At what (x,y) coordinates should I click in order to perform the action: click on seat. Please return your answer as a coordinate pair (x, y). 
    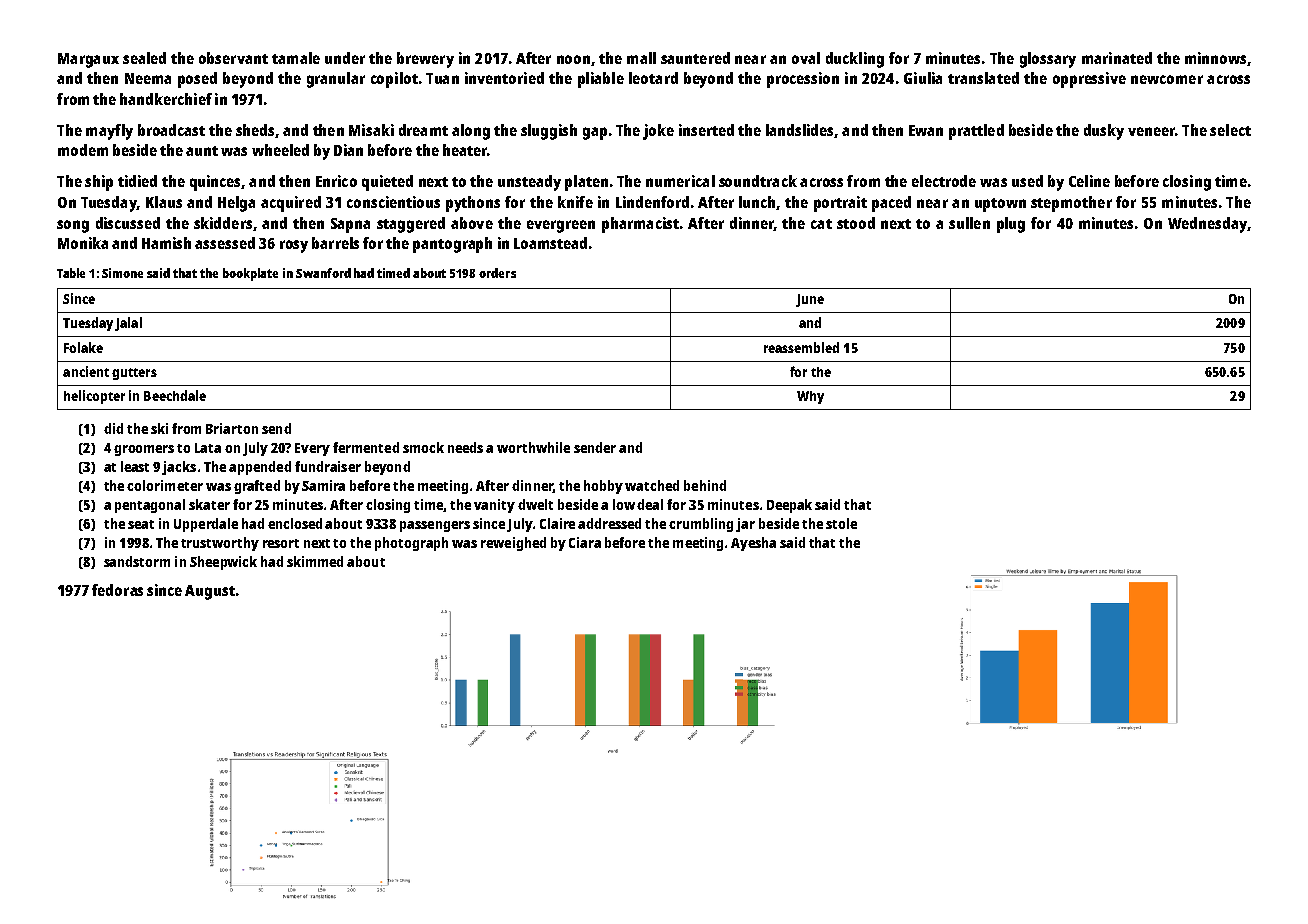
    Looking at the image, I should click on (141, 524).
